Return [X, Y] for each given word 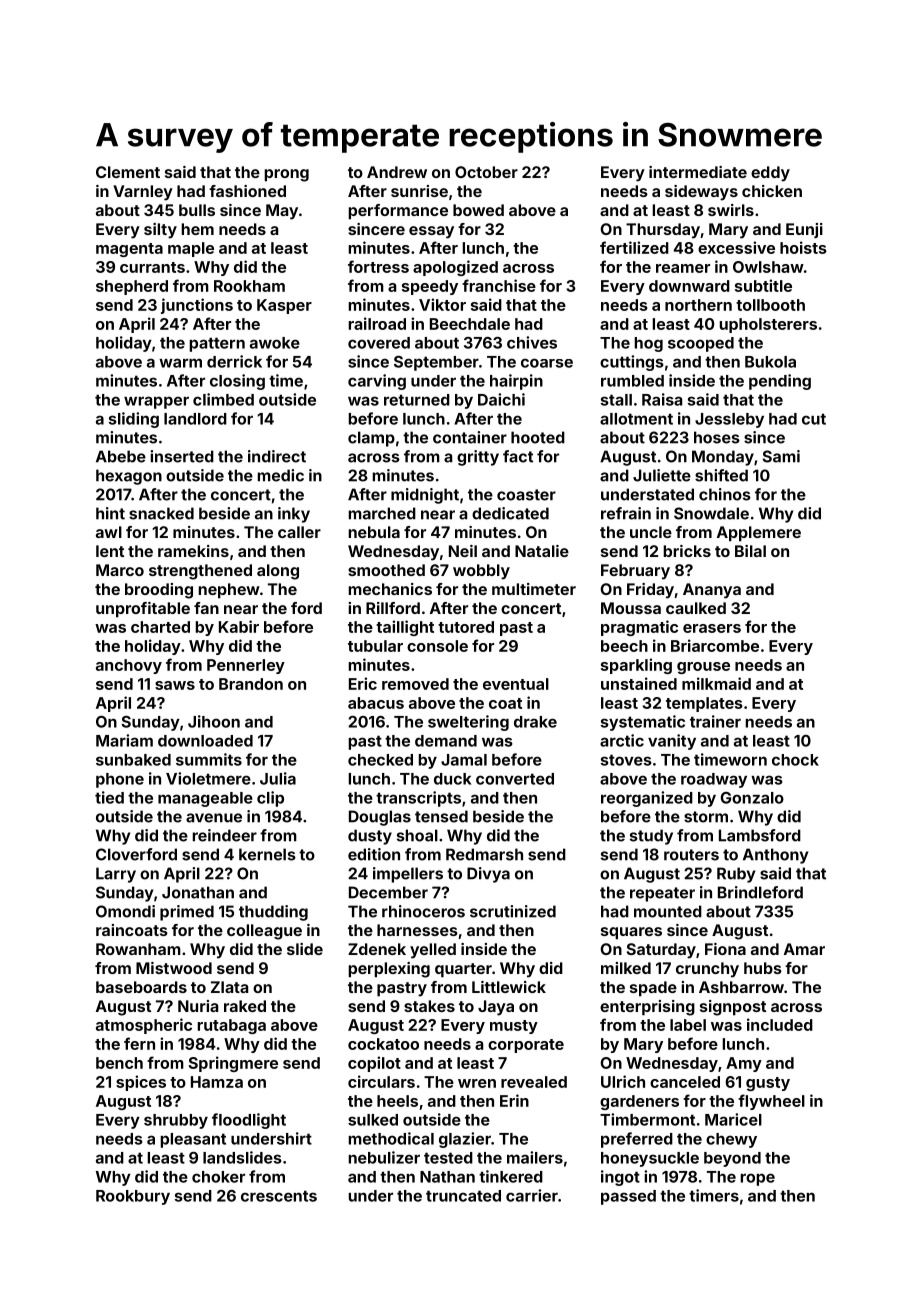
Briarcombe [715, 645]
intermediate [698, 172]
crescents [279, 1196]
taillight [405, 628]
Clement [128, 172]
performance [398, 212]
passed [628, 1197]
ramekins [193, 551]
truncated [463, 1196]
